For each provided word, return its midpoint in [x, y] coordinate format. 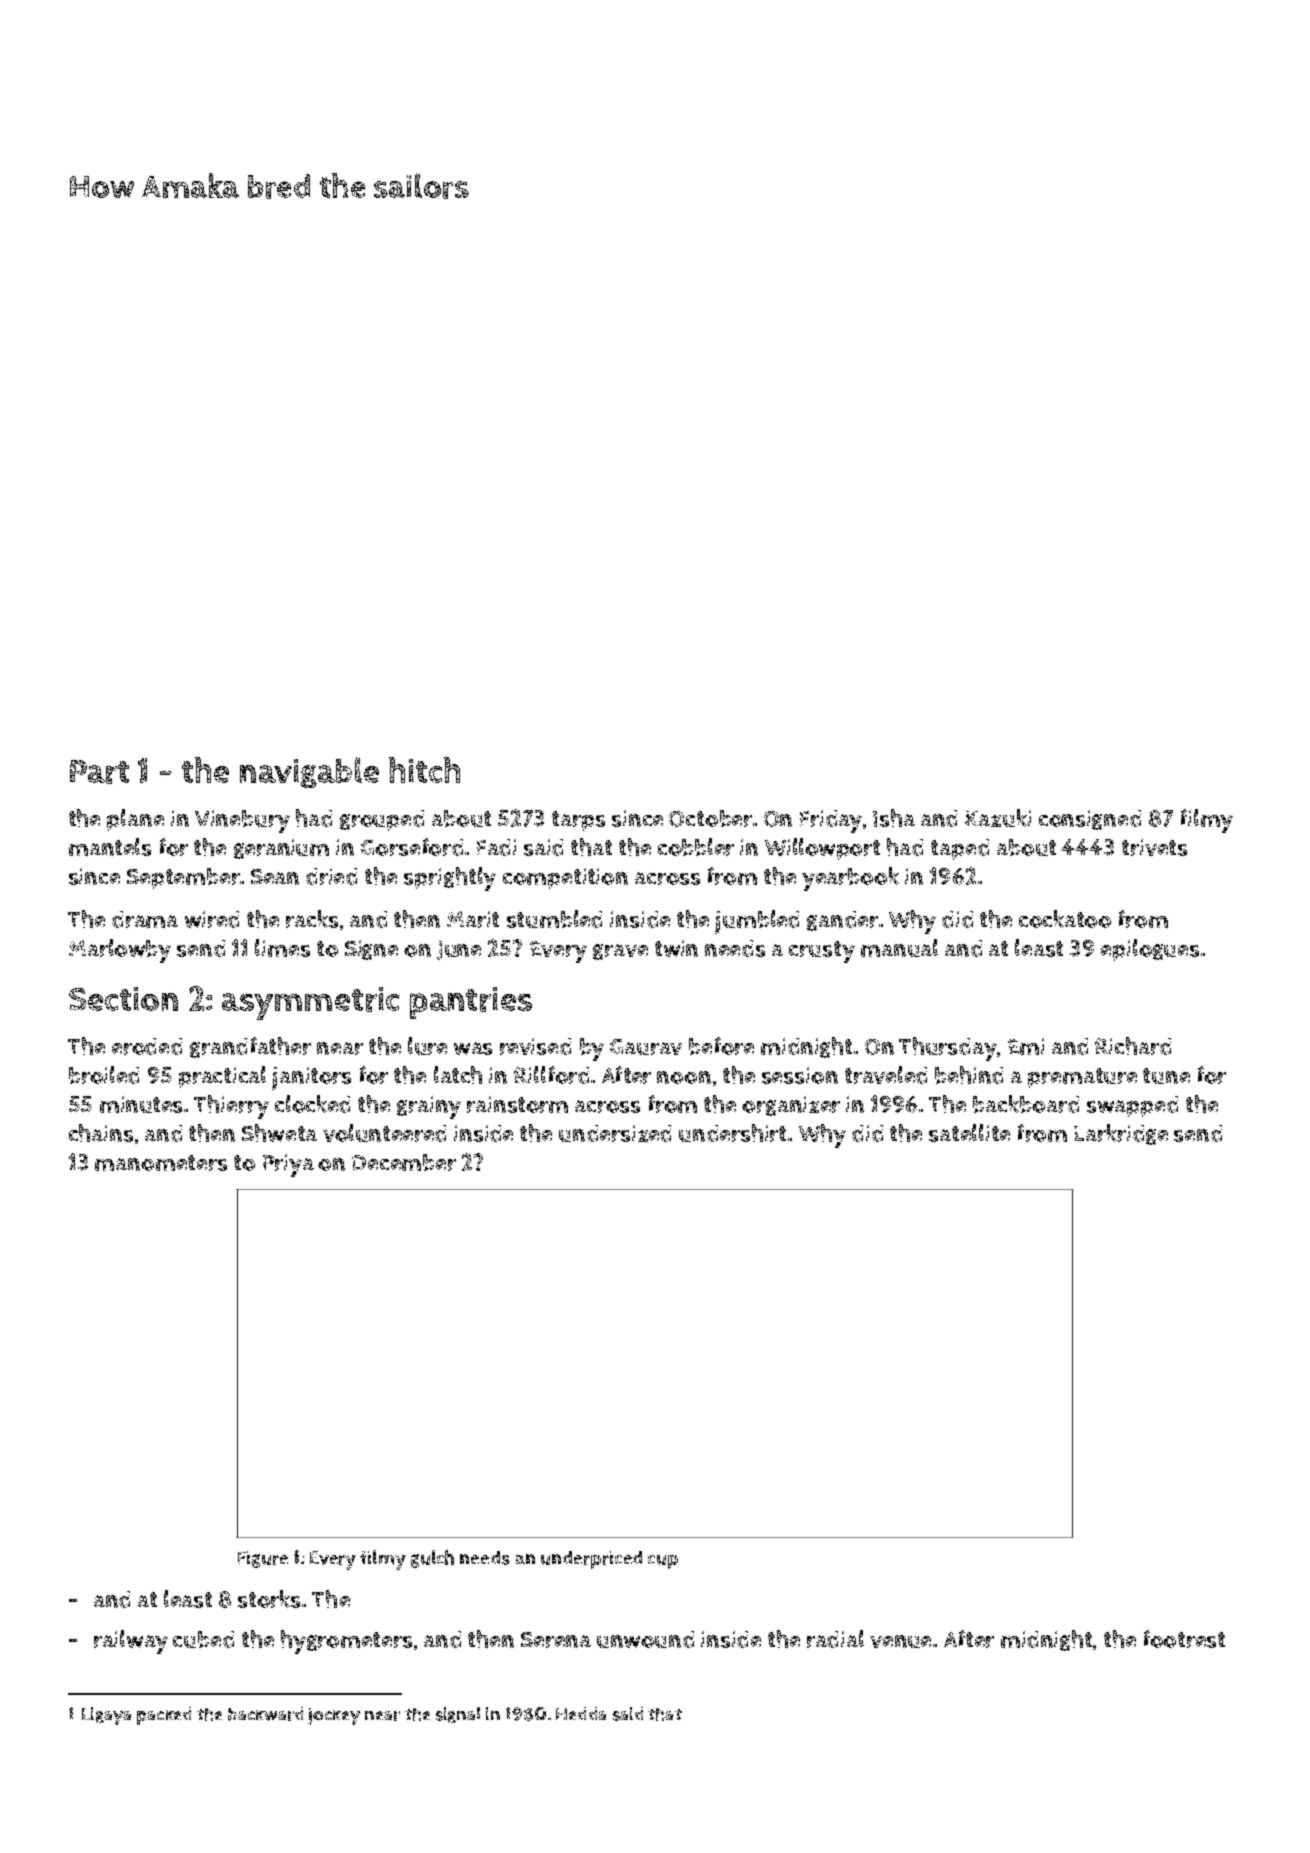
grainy [429, 1107]
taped [960, 849]
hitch [424, 770]
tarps [578, 821]
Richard [1133, 1046]
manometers [161, 1163]
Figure [263, 1559]
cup [663, 1562]
